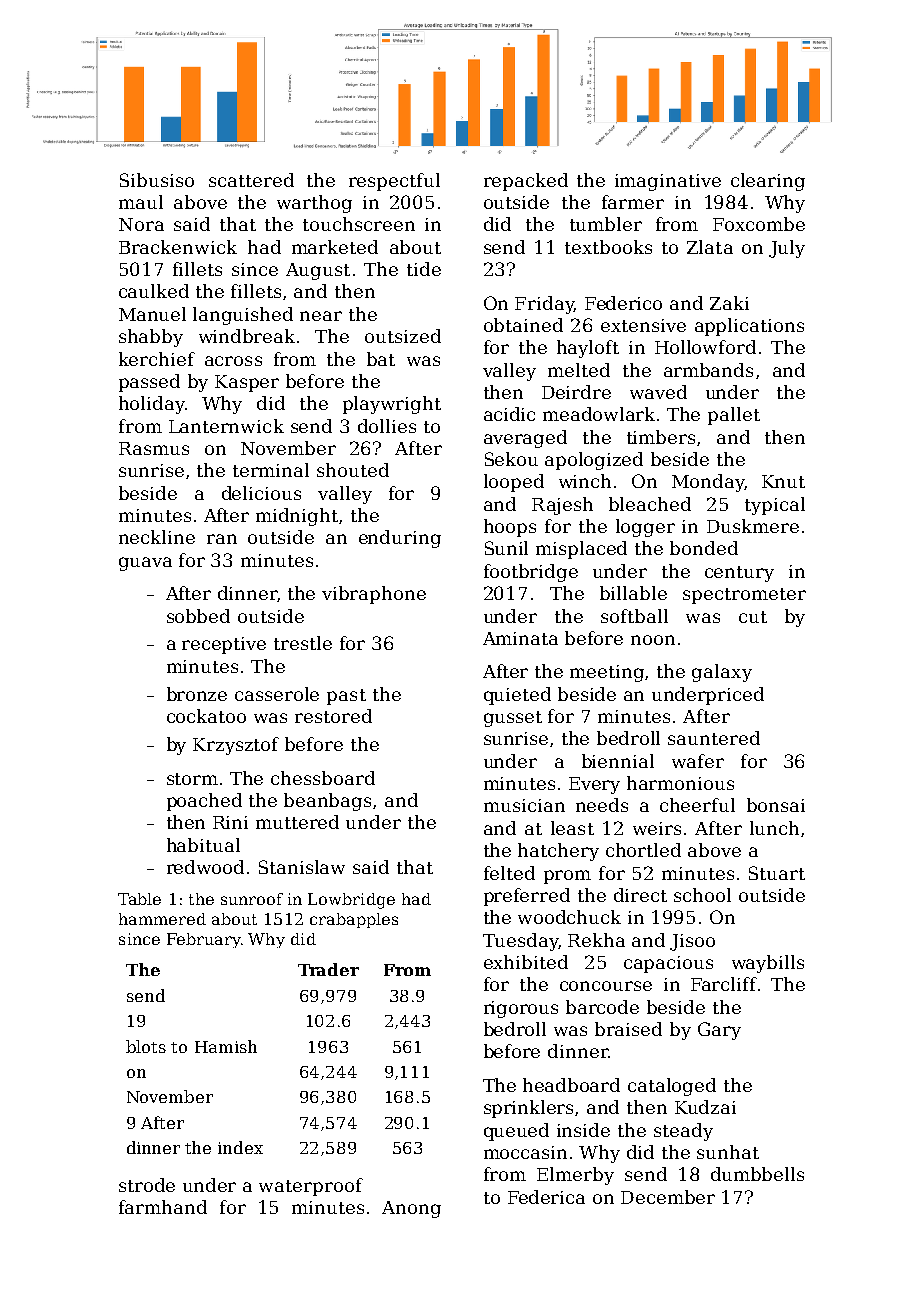  Describe the element at coordinates (146, 1046) in the document. I see `blots` at that location.
